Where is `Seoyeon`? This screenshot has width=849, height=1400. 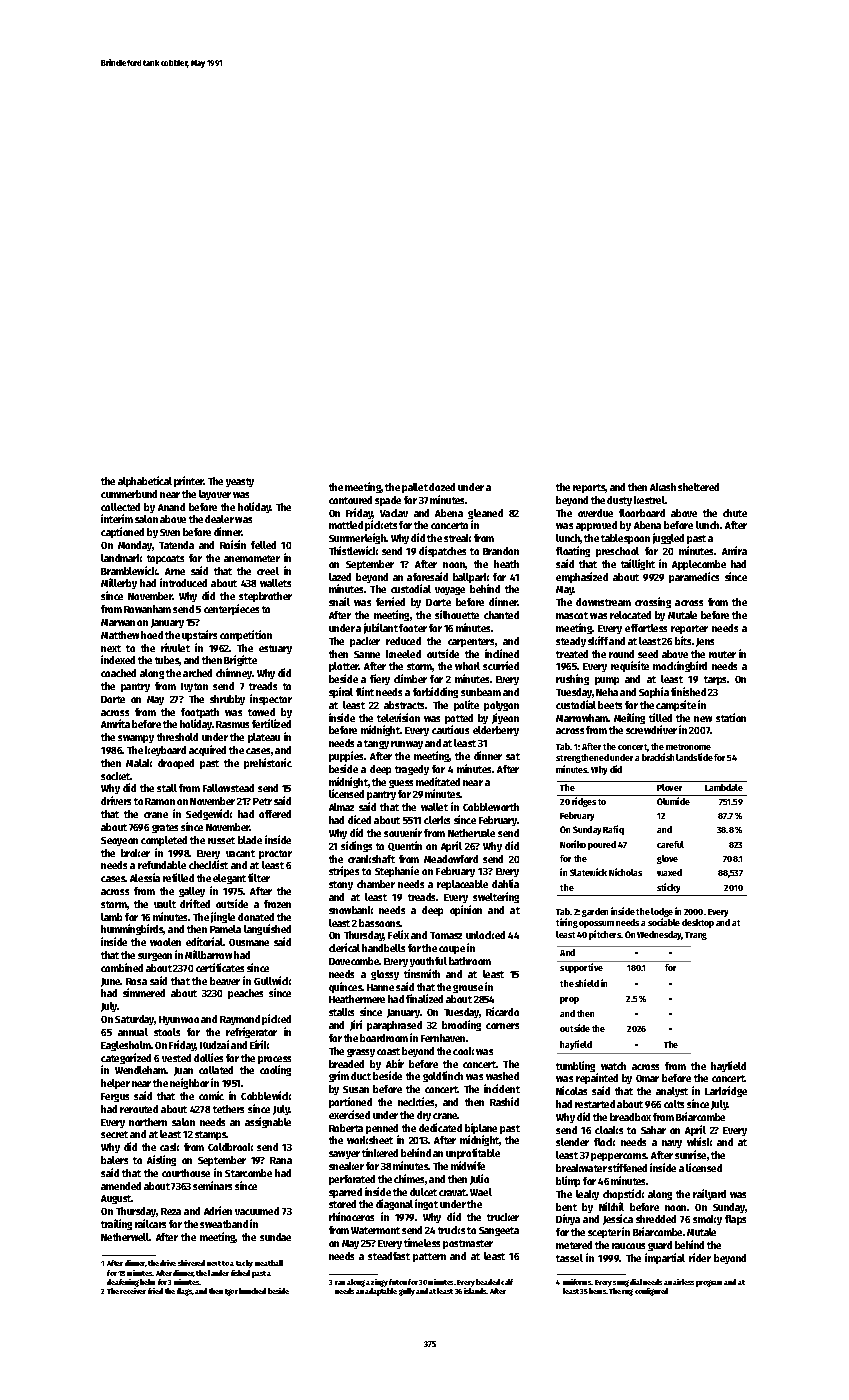 Seoyeon is located at coordinates (119, 841).
